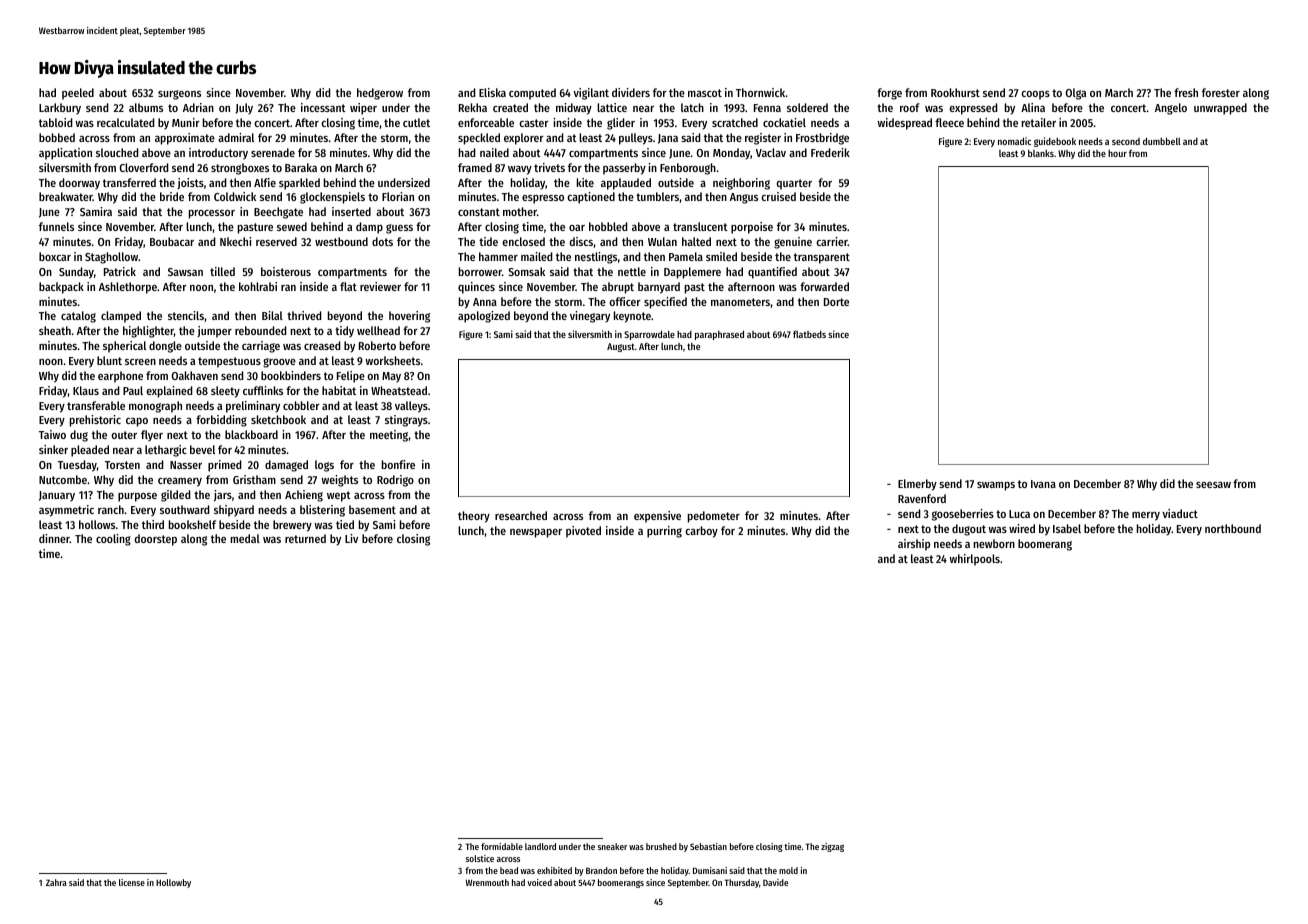 Image resolution: width=1308 pixels, height=924 pixels. I want to click on dividers, so click(631, 92).
